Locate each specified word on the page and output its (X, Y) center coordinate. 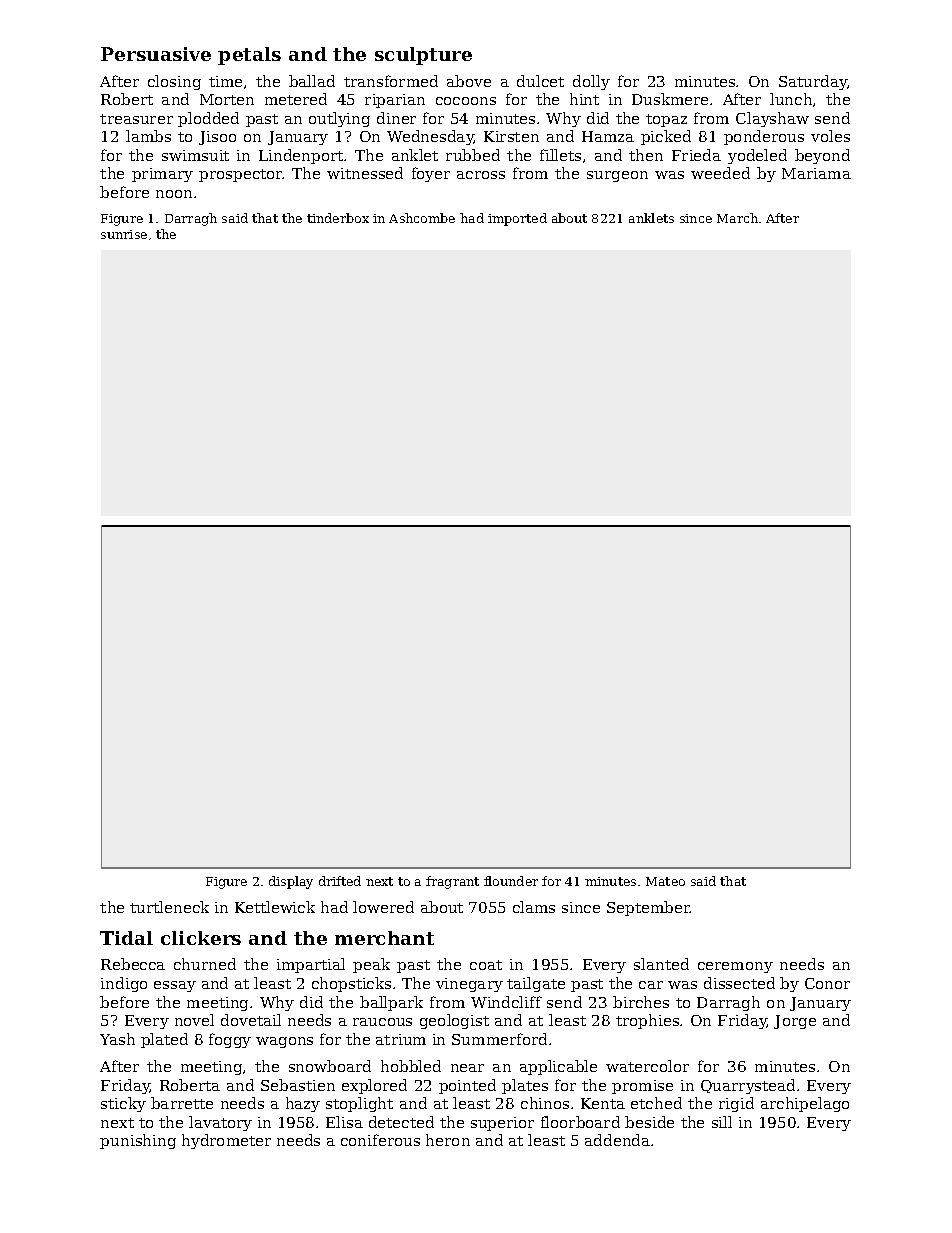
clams (534, 907)
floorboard (580, 1122)
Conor (827, 983)
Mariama (816, 173)
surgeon (617, 176)
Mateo (665, 881)
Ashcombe (422, 218)
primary (162, 175)
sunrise (124, 234)
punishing (138, 1141)
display (291, 882)
